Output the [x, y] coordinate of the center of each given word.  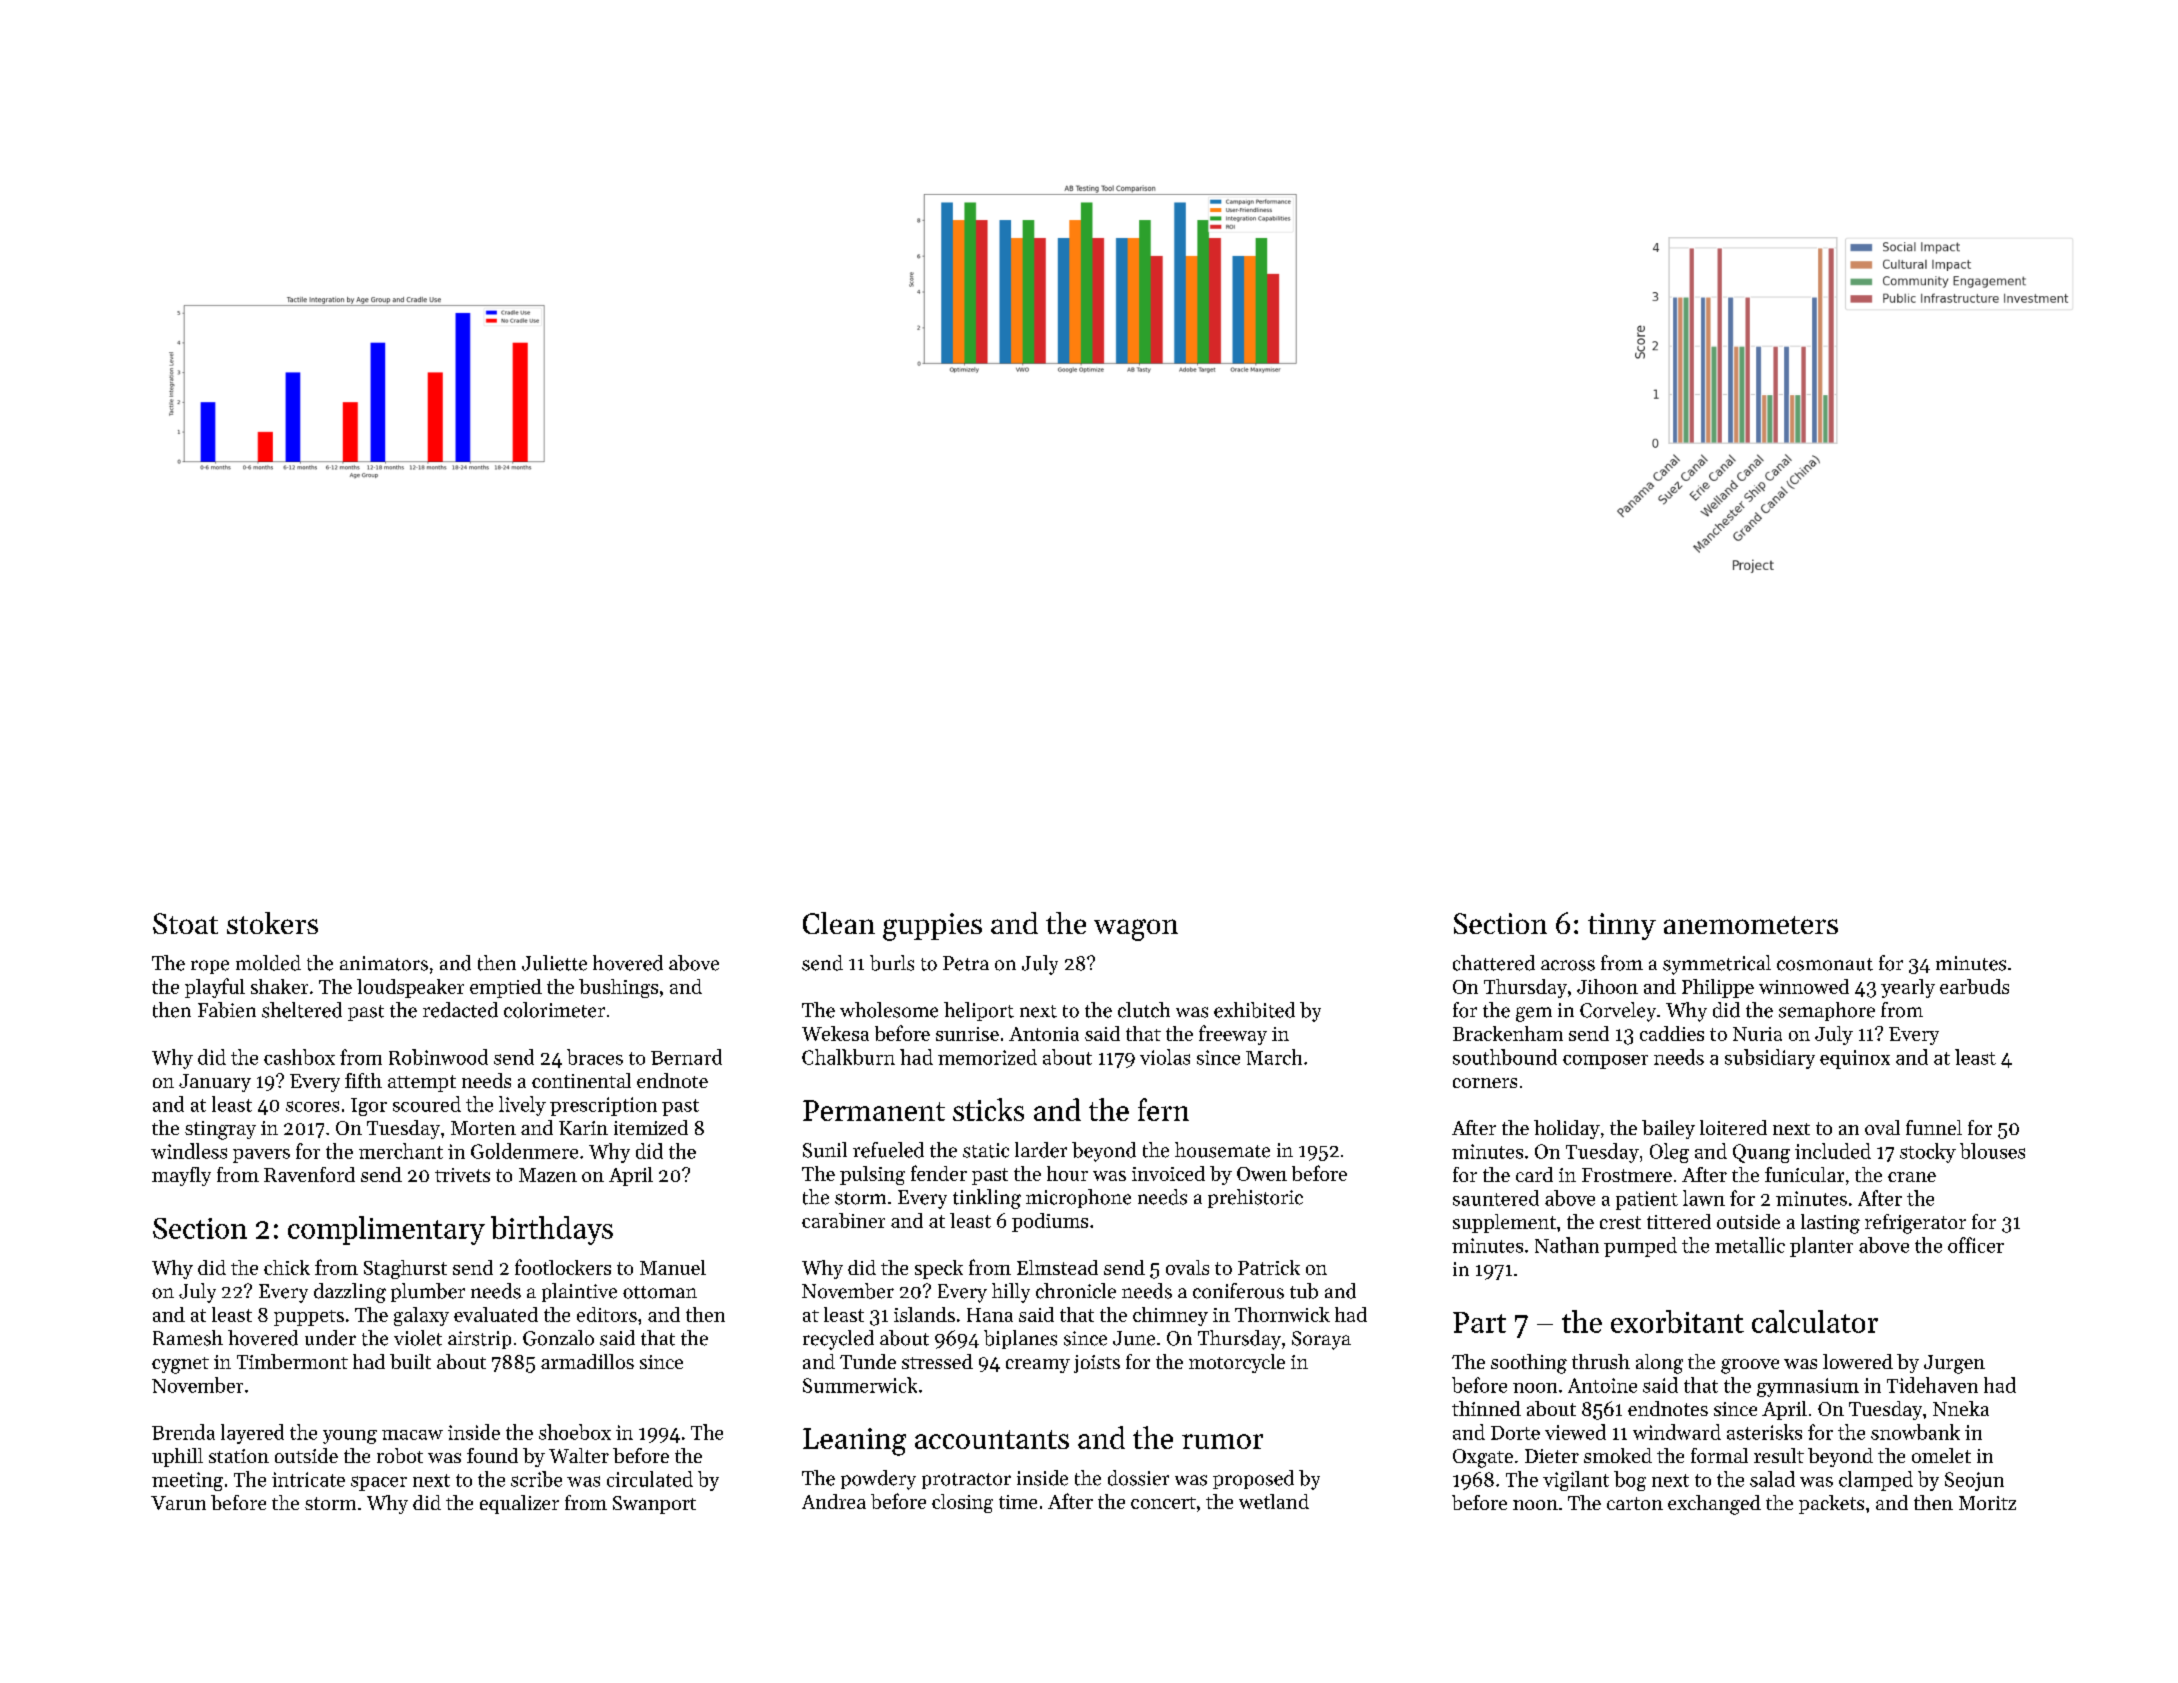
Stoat [185, 923]
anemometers [1751, 925]
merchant [401, 1151]
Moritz [1987, 1503]
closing [962, 1503]
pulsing [872, 1175]
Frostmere [1627, 1175]
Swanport [654, 1505]
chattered [1494, 963]
